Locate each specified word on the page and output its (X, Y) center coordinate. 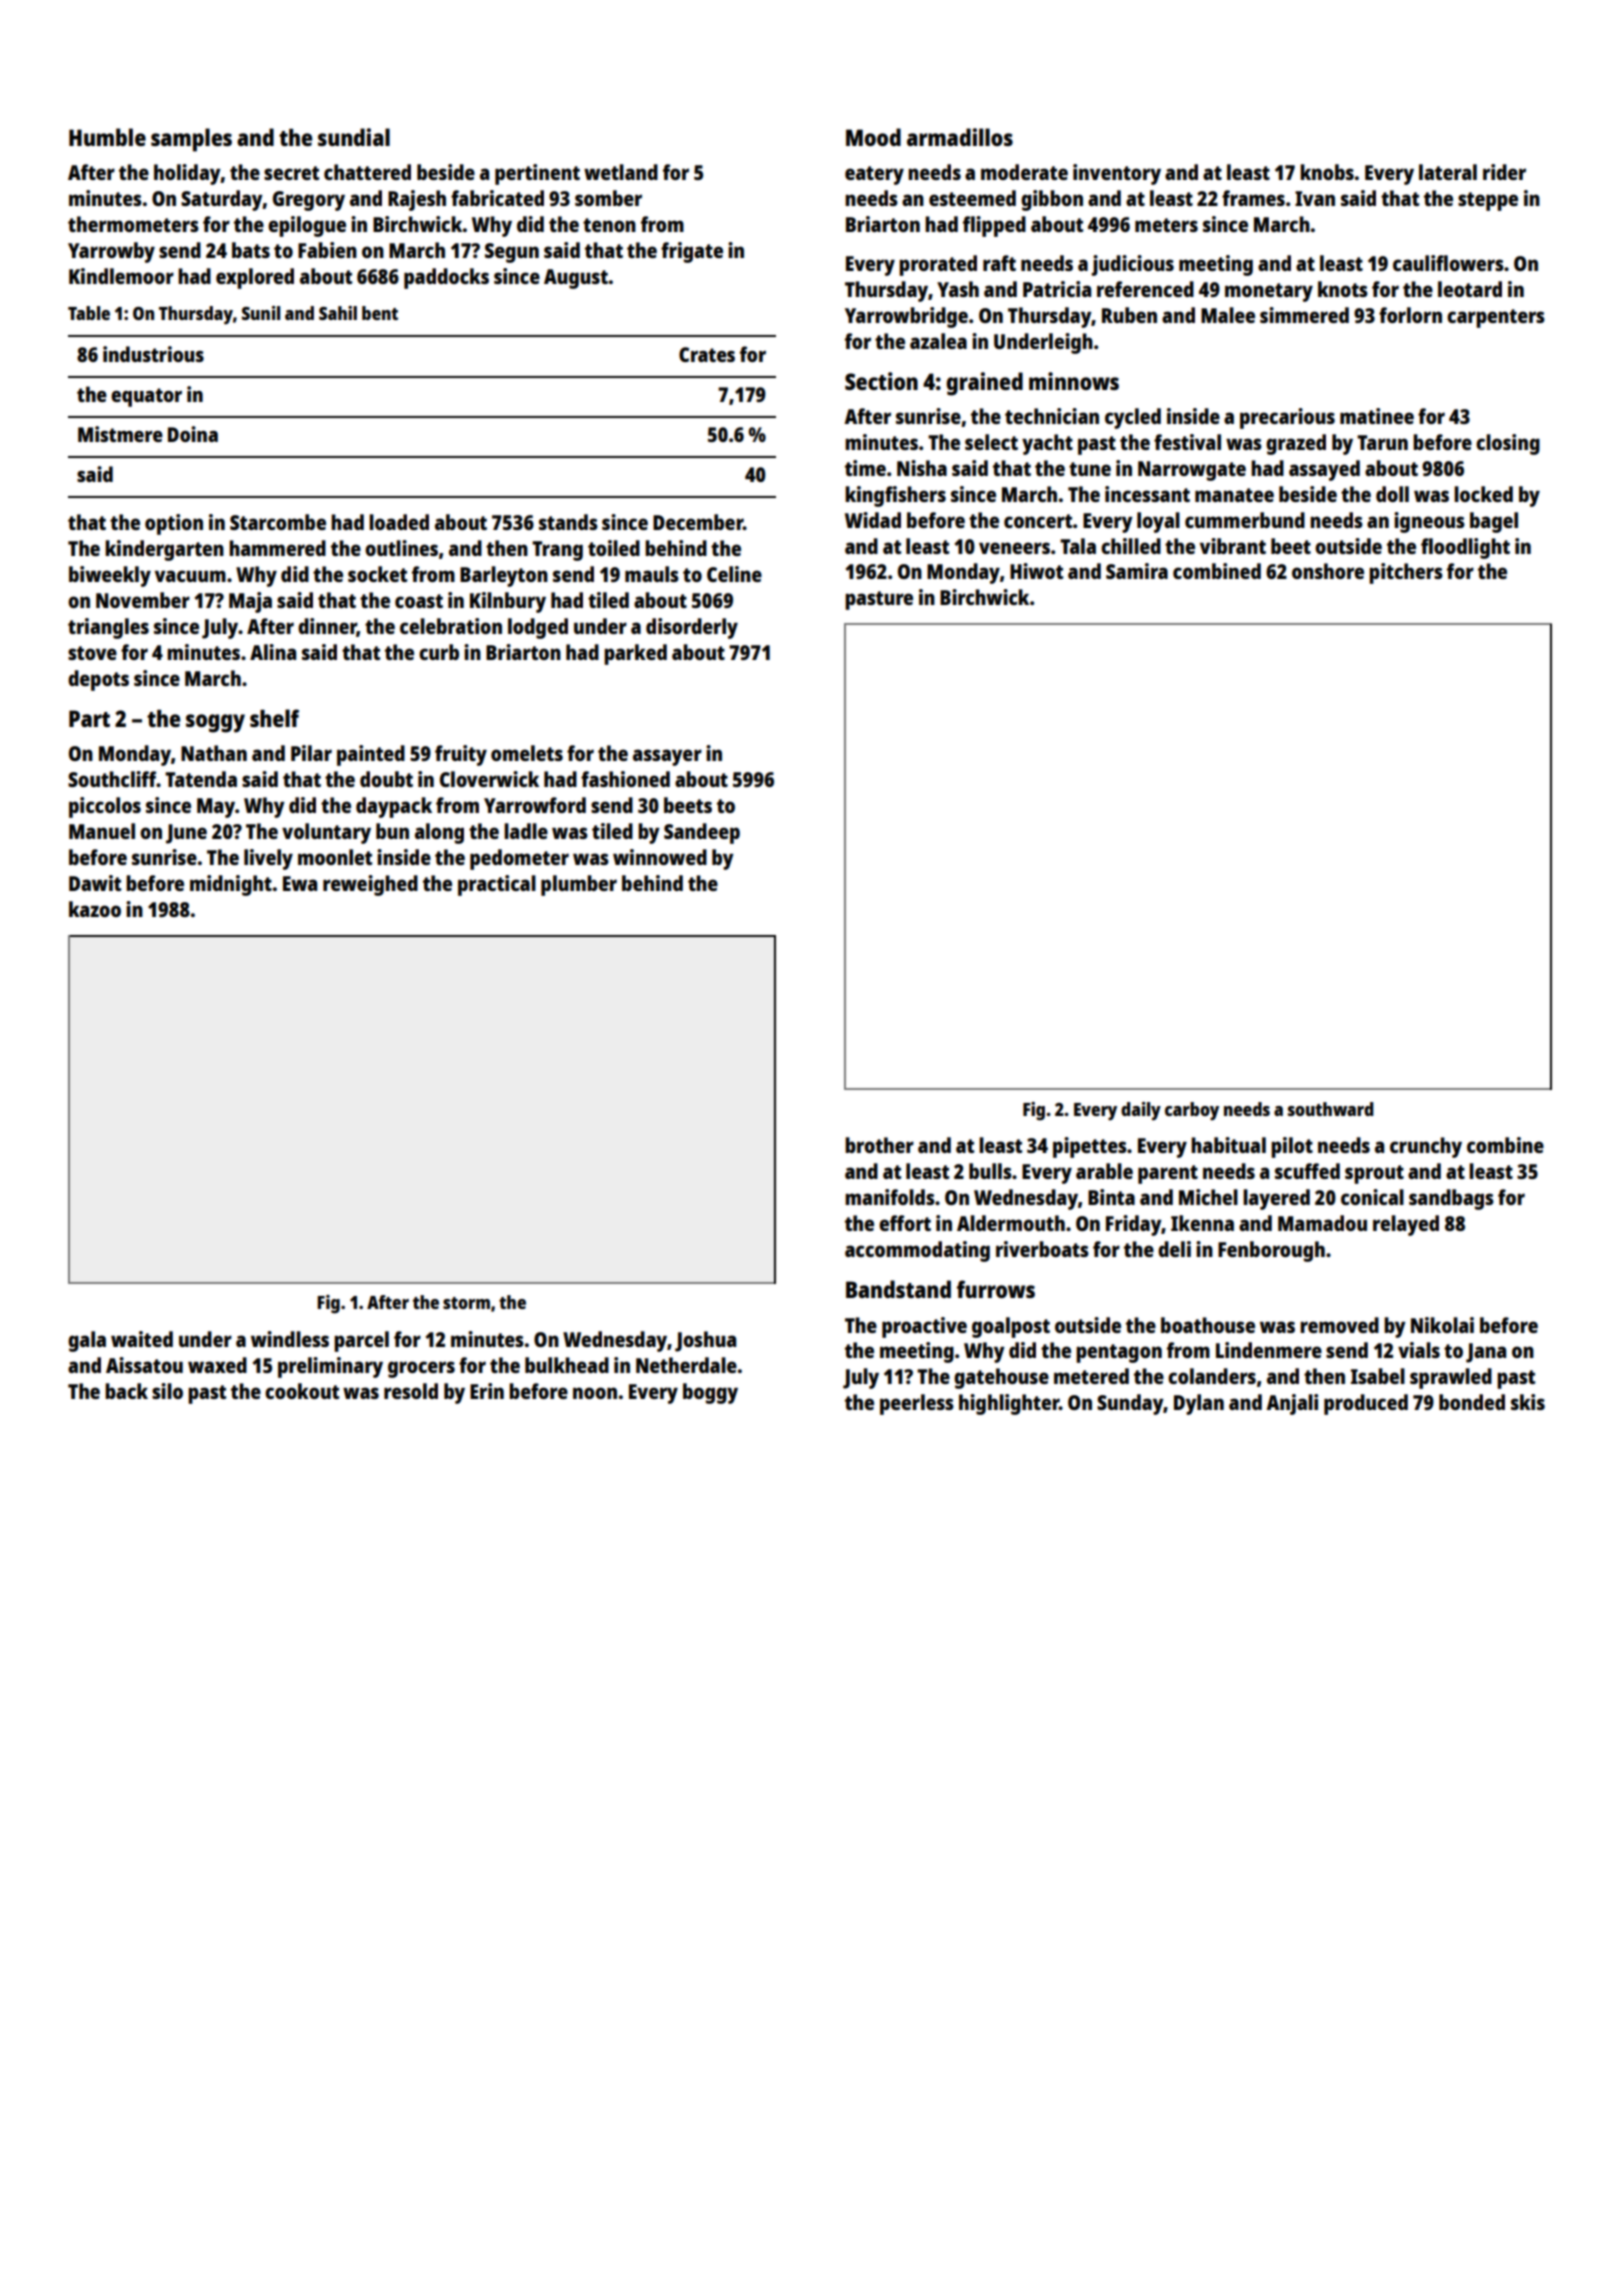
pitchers (1406, 573)
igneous (1429, 522)
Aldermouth (1011, 1223)
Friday (1134, 1225)
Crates (707, 354)
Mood (873, 137)
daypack (394, 807)
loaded (399, 522)
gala (87, 1341)
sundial (354, 137)
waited (142, 1339)
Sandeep (702, 833)
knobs (1327, 172)
